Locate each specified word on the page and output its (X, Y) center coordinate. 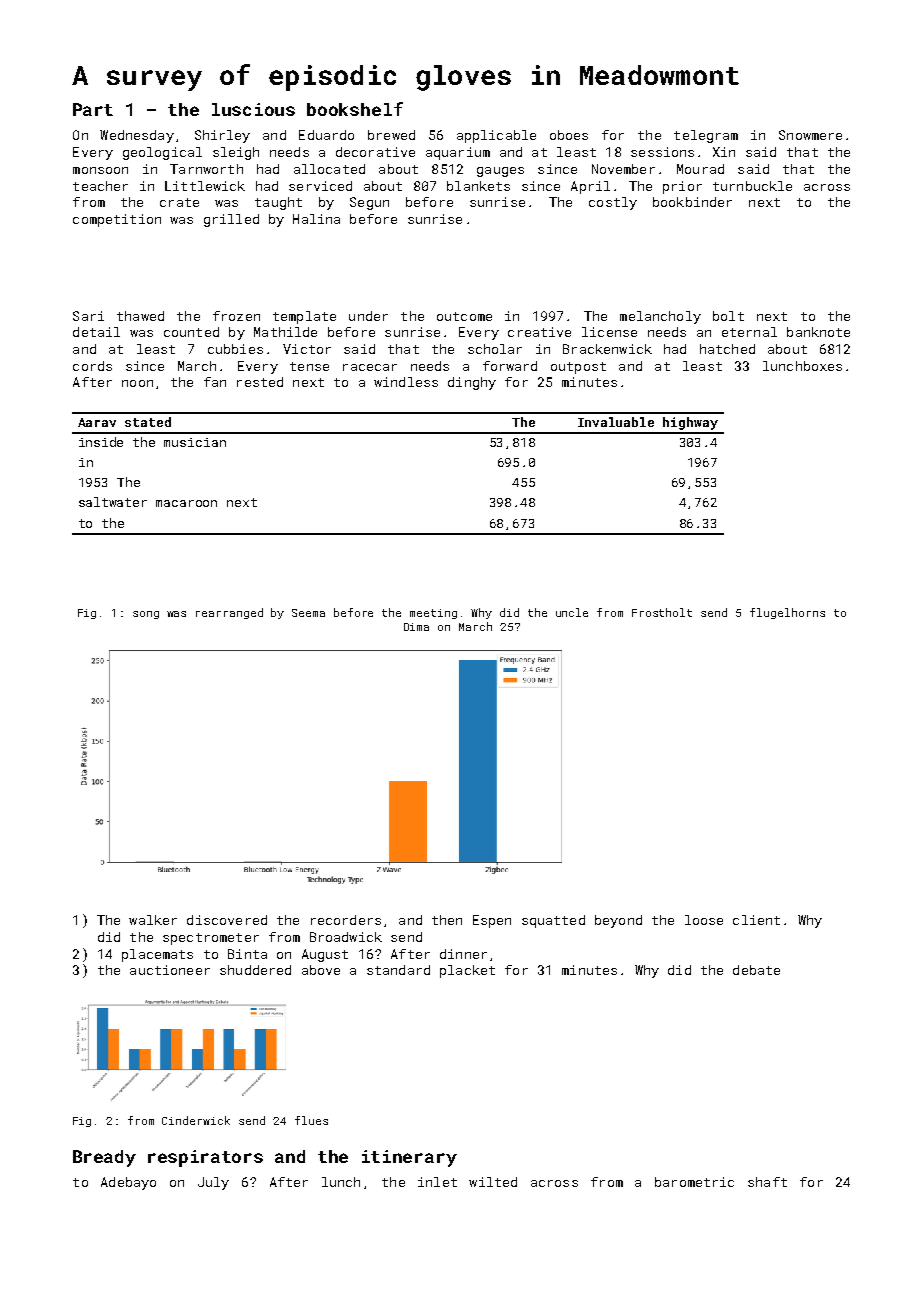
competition (117, 220)
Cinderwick (196, 1120)
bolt (728, 316)
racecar (370, 367)
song (146, 615)
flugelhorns (787, 613)
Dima (416, 627)
